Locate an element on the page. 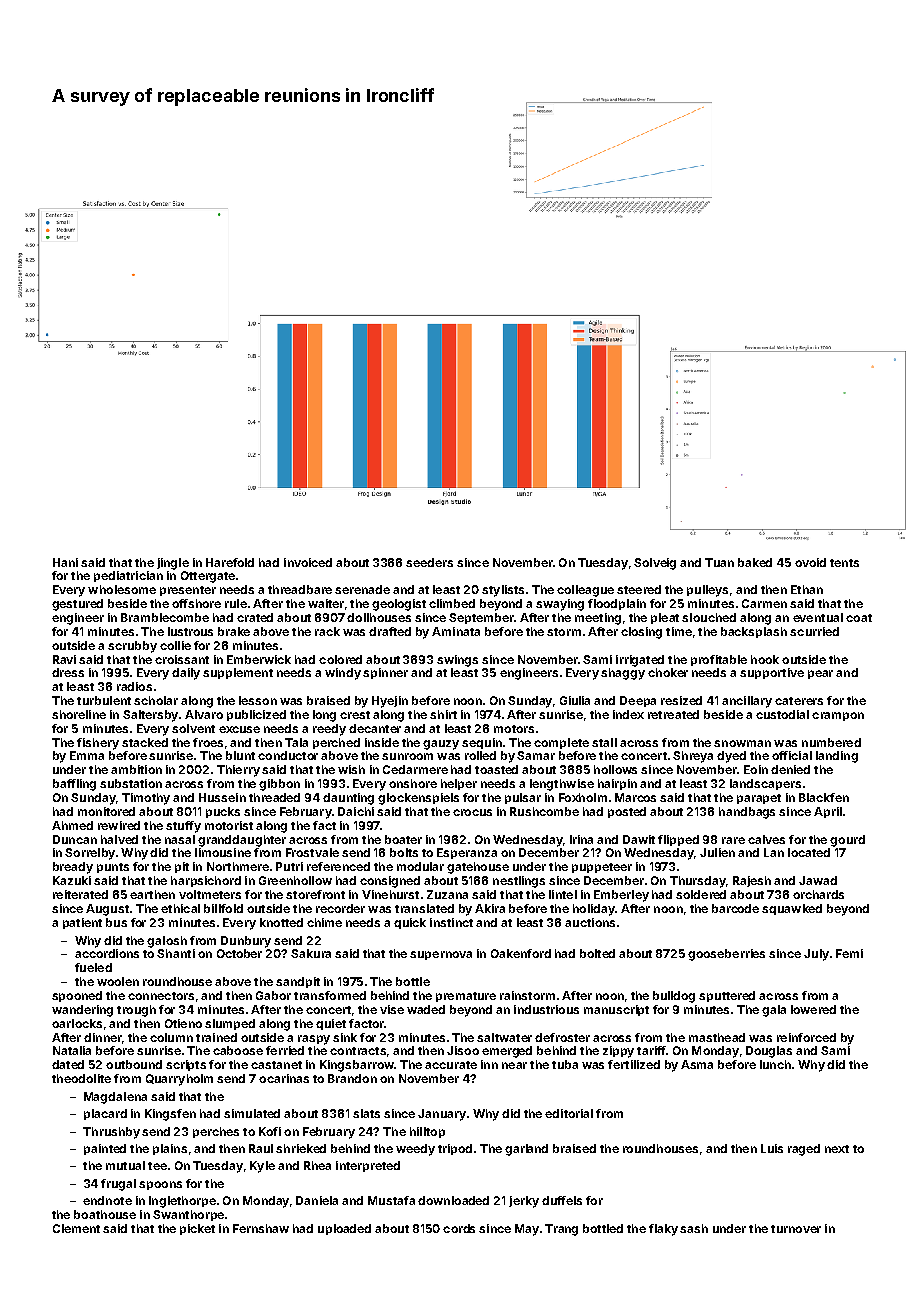 The width and height of the page is (924, 1308). profitable is located at coordinates (719, 660).
